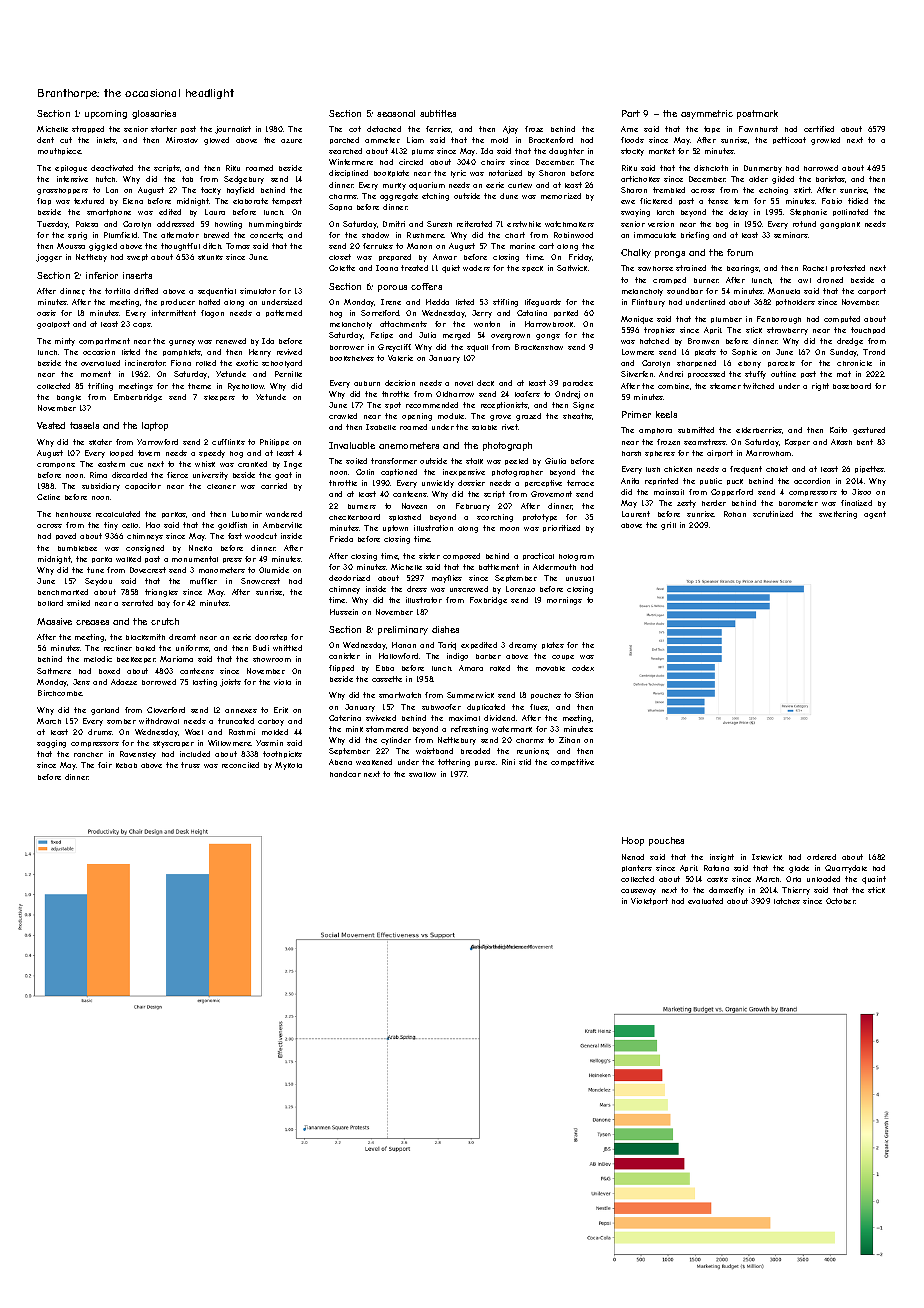  What do you see at coordinates (757, 114) in the document?
I see `postmark` at bounding box center [757, 114].
